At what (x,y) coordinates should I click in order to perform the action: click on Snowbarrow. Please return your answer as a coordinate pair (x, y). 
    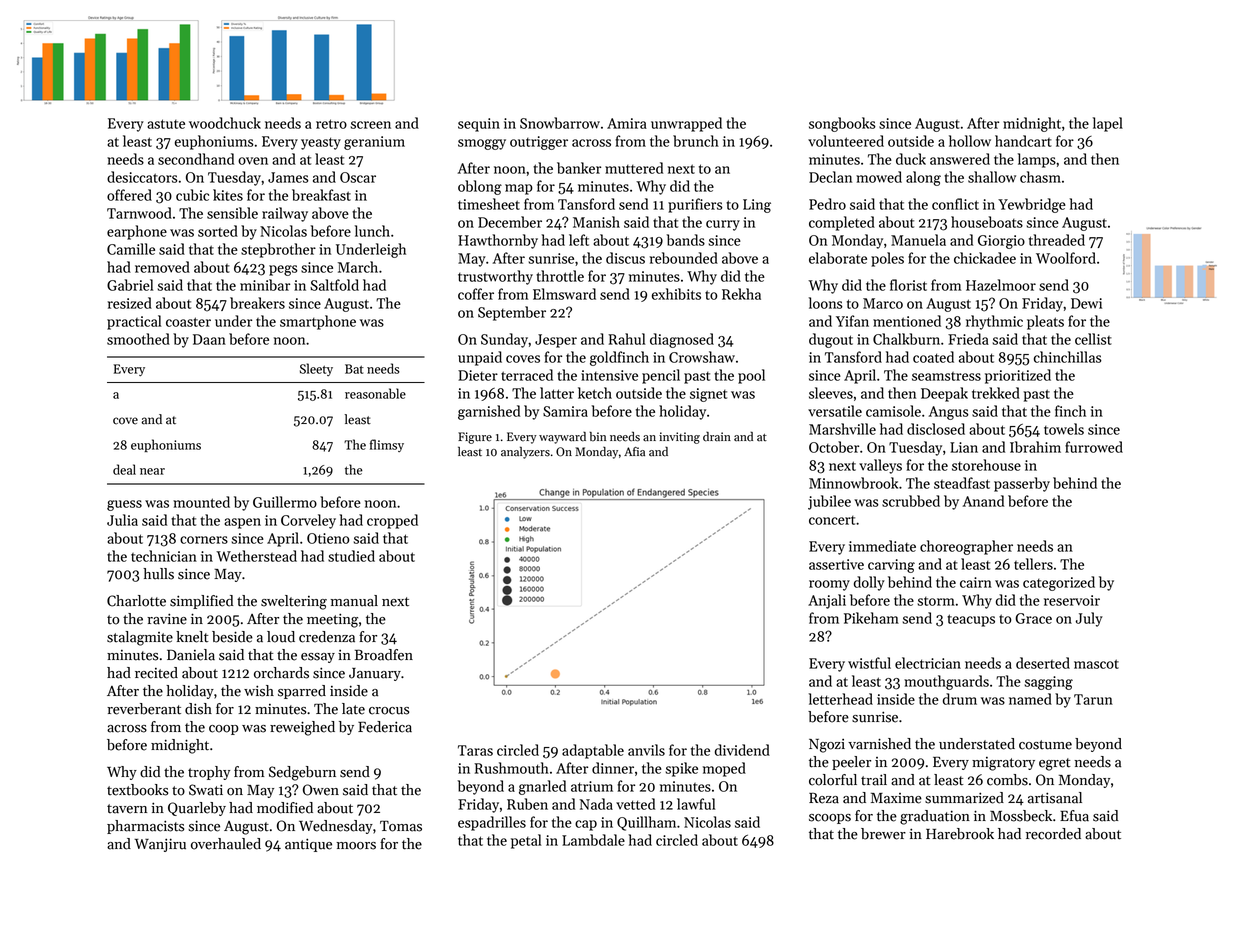
    Looking at the image, I should click on (560, 123).
